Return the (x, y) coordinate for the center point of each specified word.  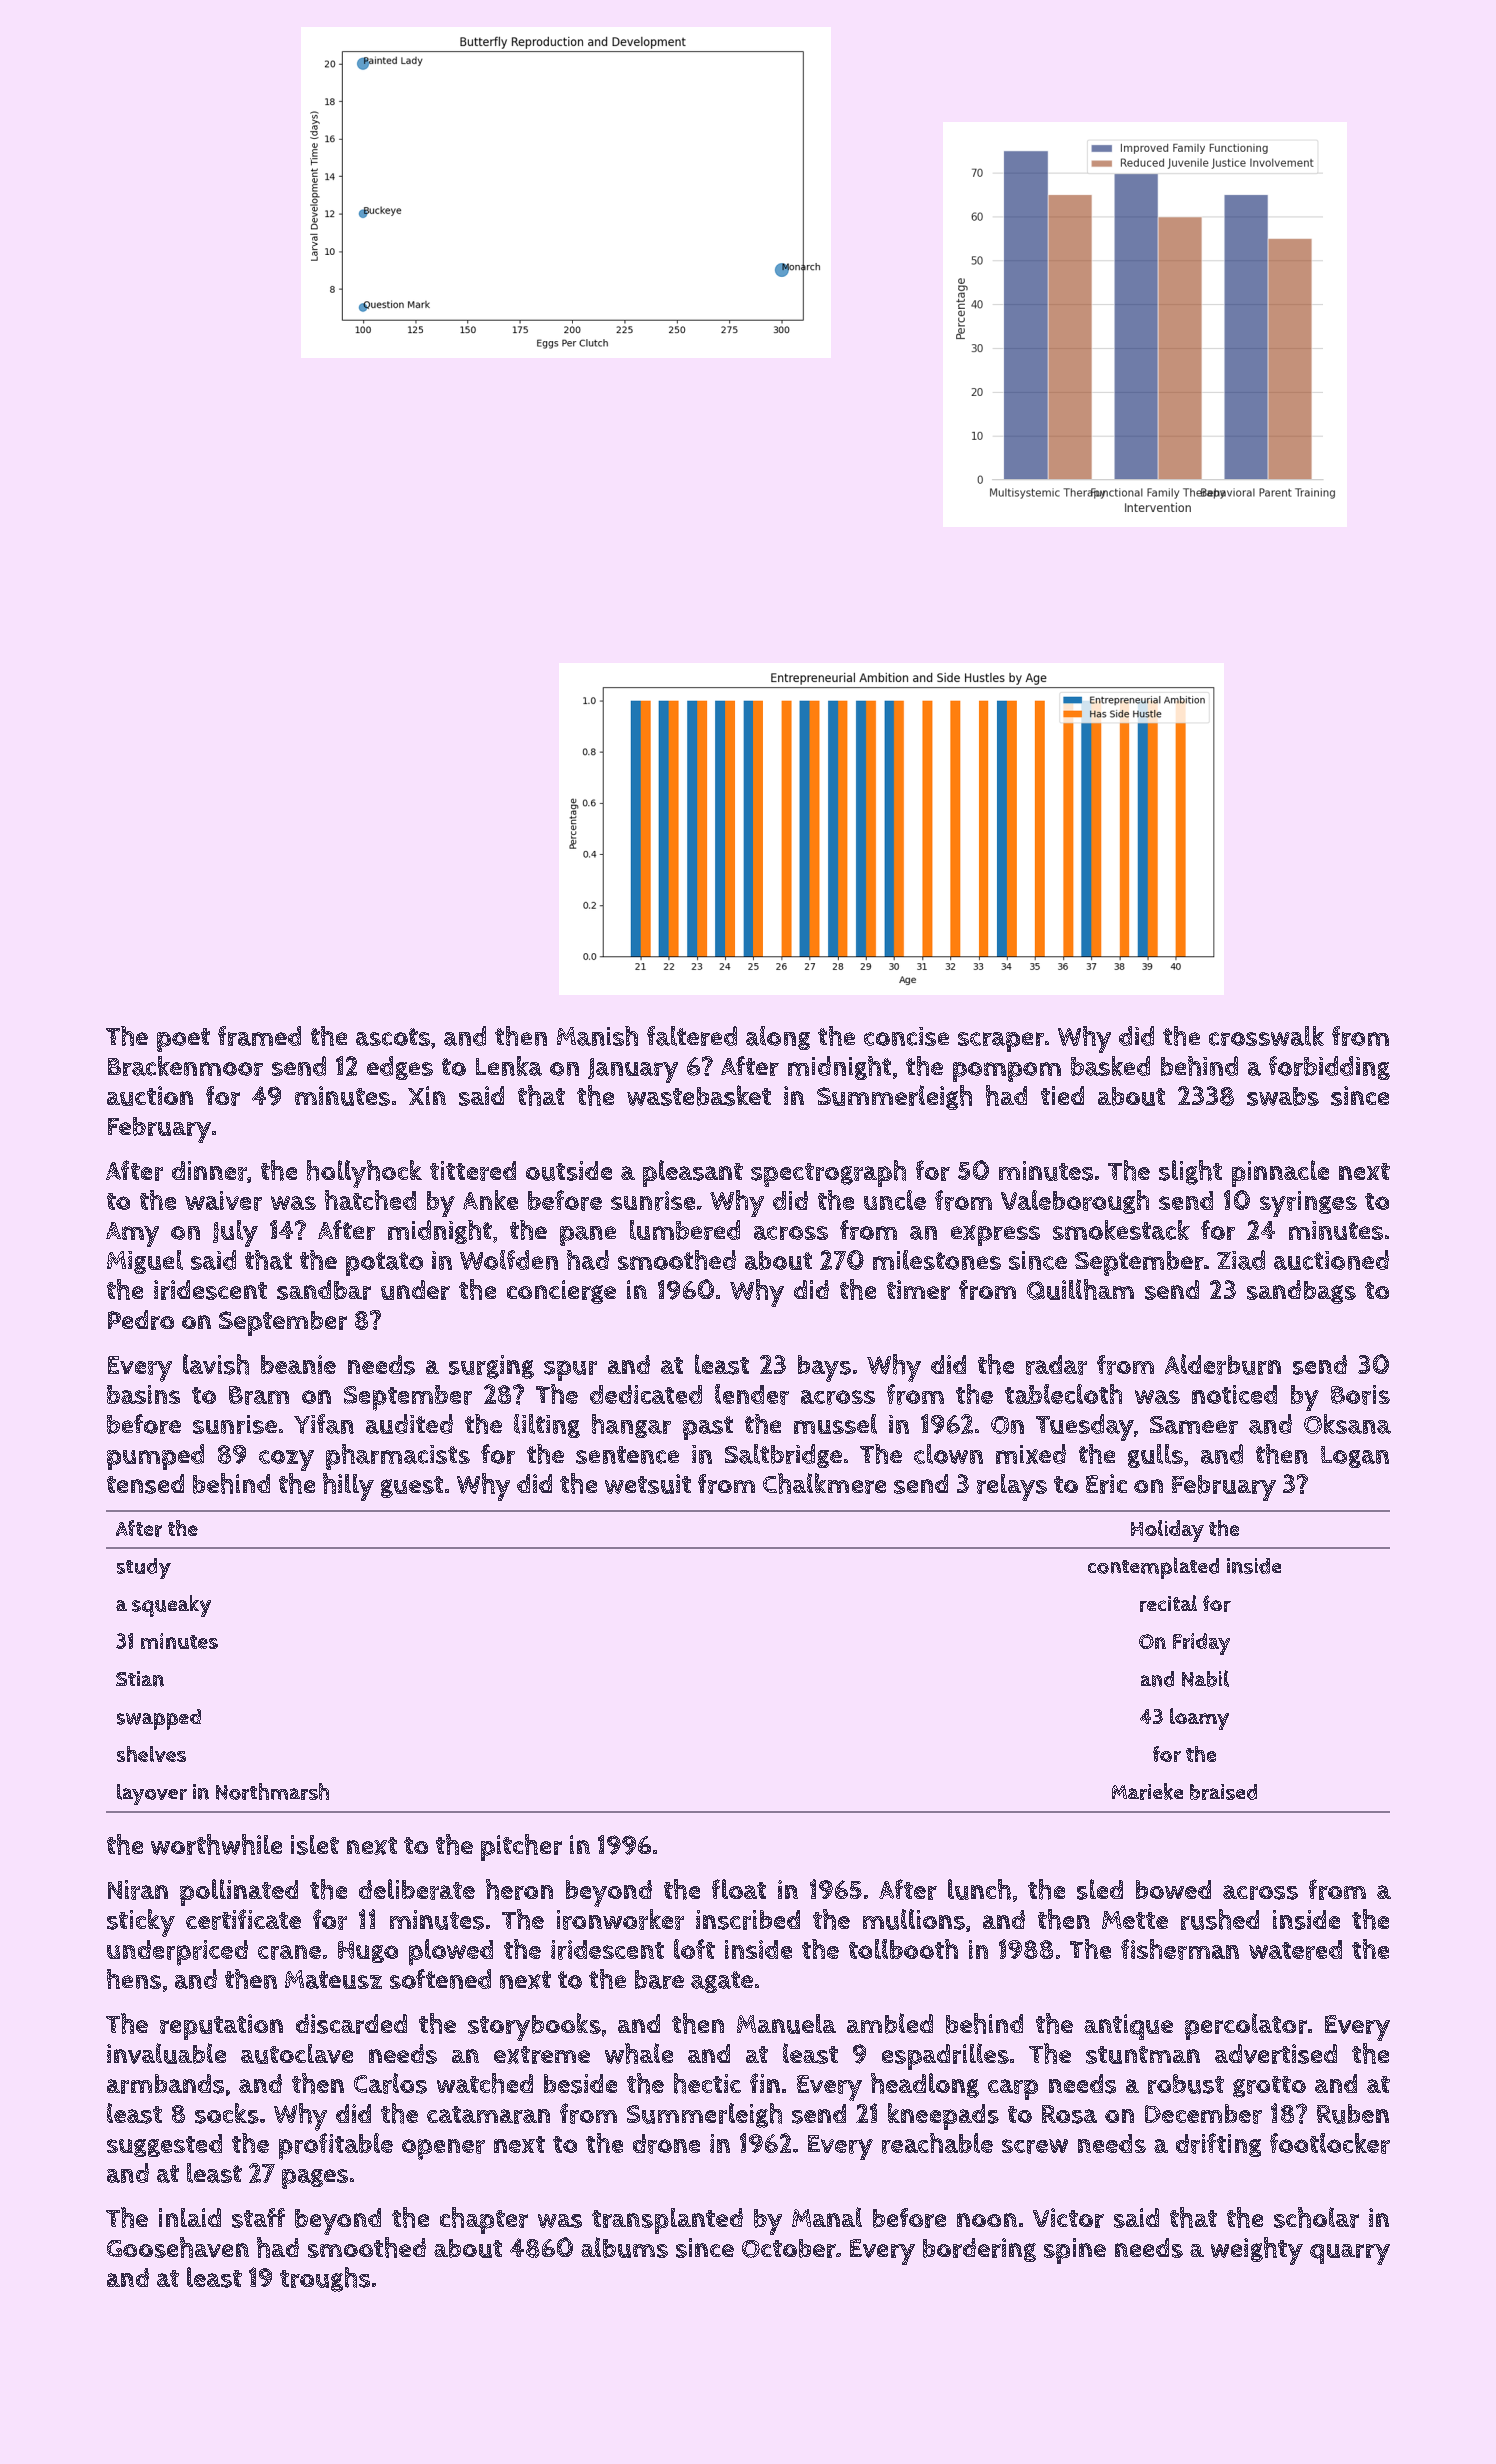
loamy (1199, 1719)
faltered (692, 1036)
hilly (348, 1487)
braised (1223, 1792)
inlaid (190, 2217)
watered (1295, 1950)
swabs (1283, 1096)
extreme (542, 2055)
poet (183, 1040)
